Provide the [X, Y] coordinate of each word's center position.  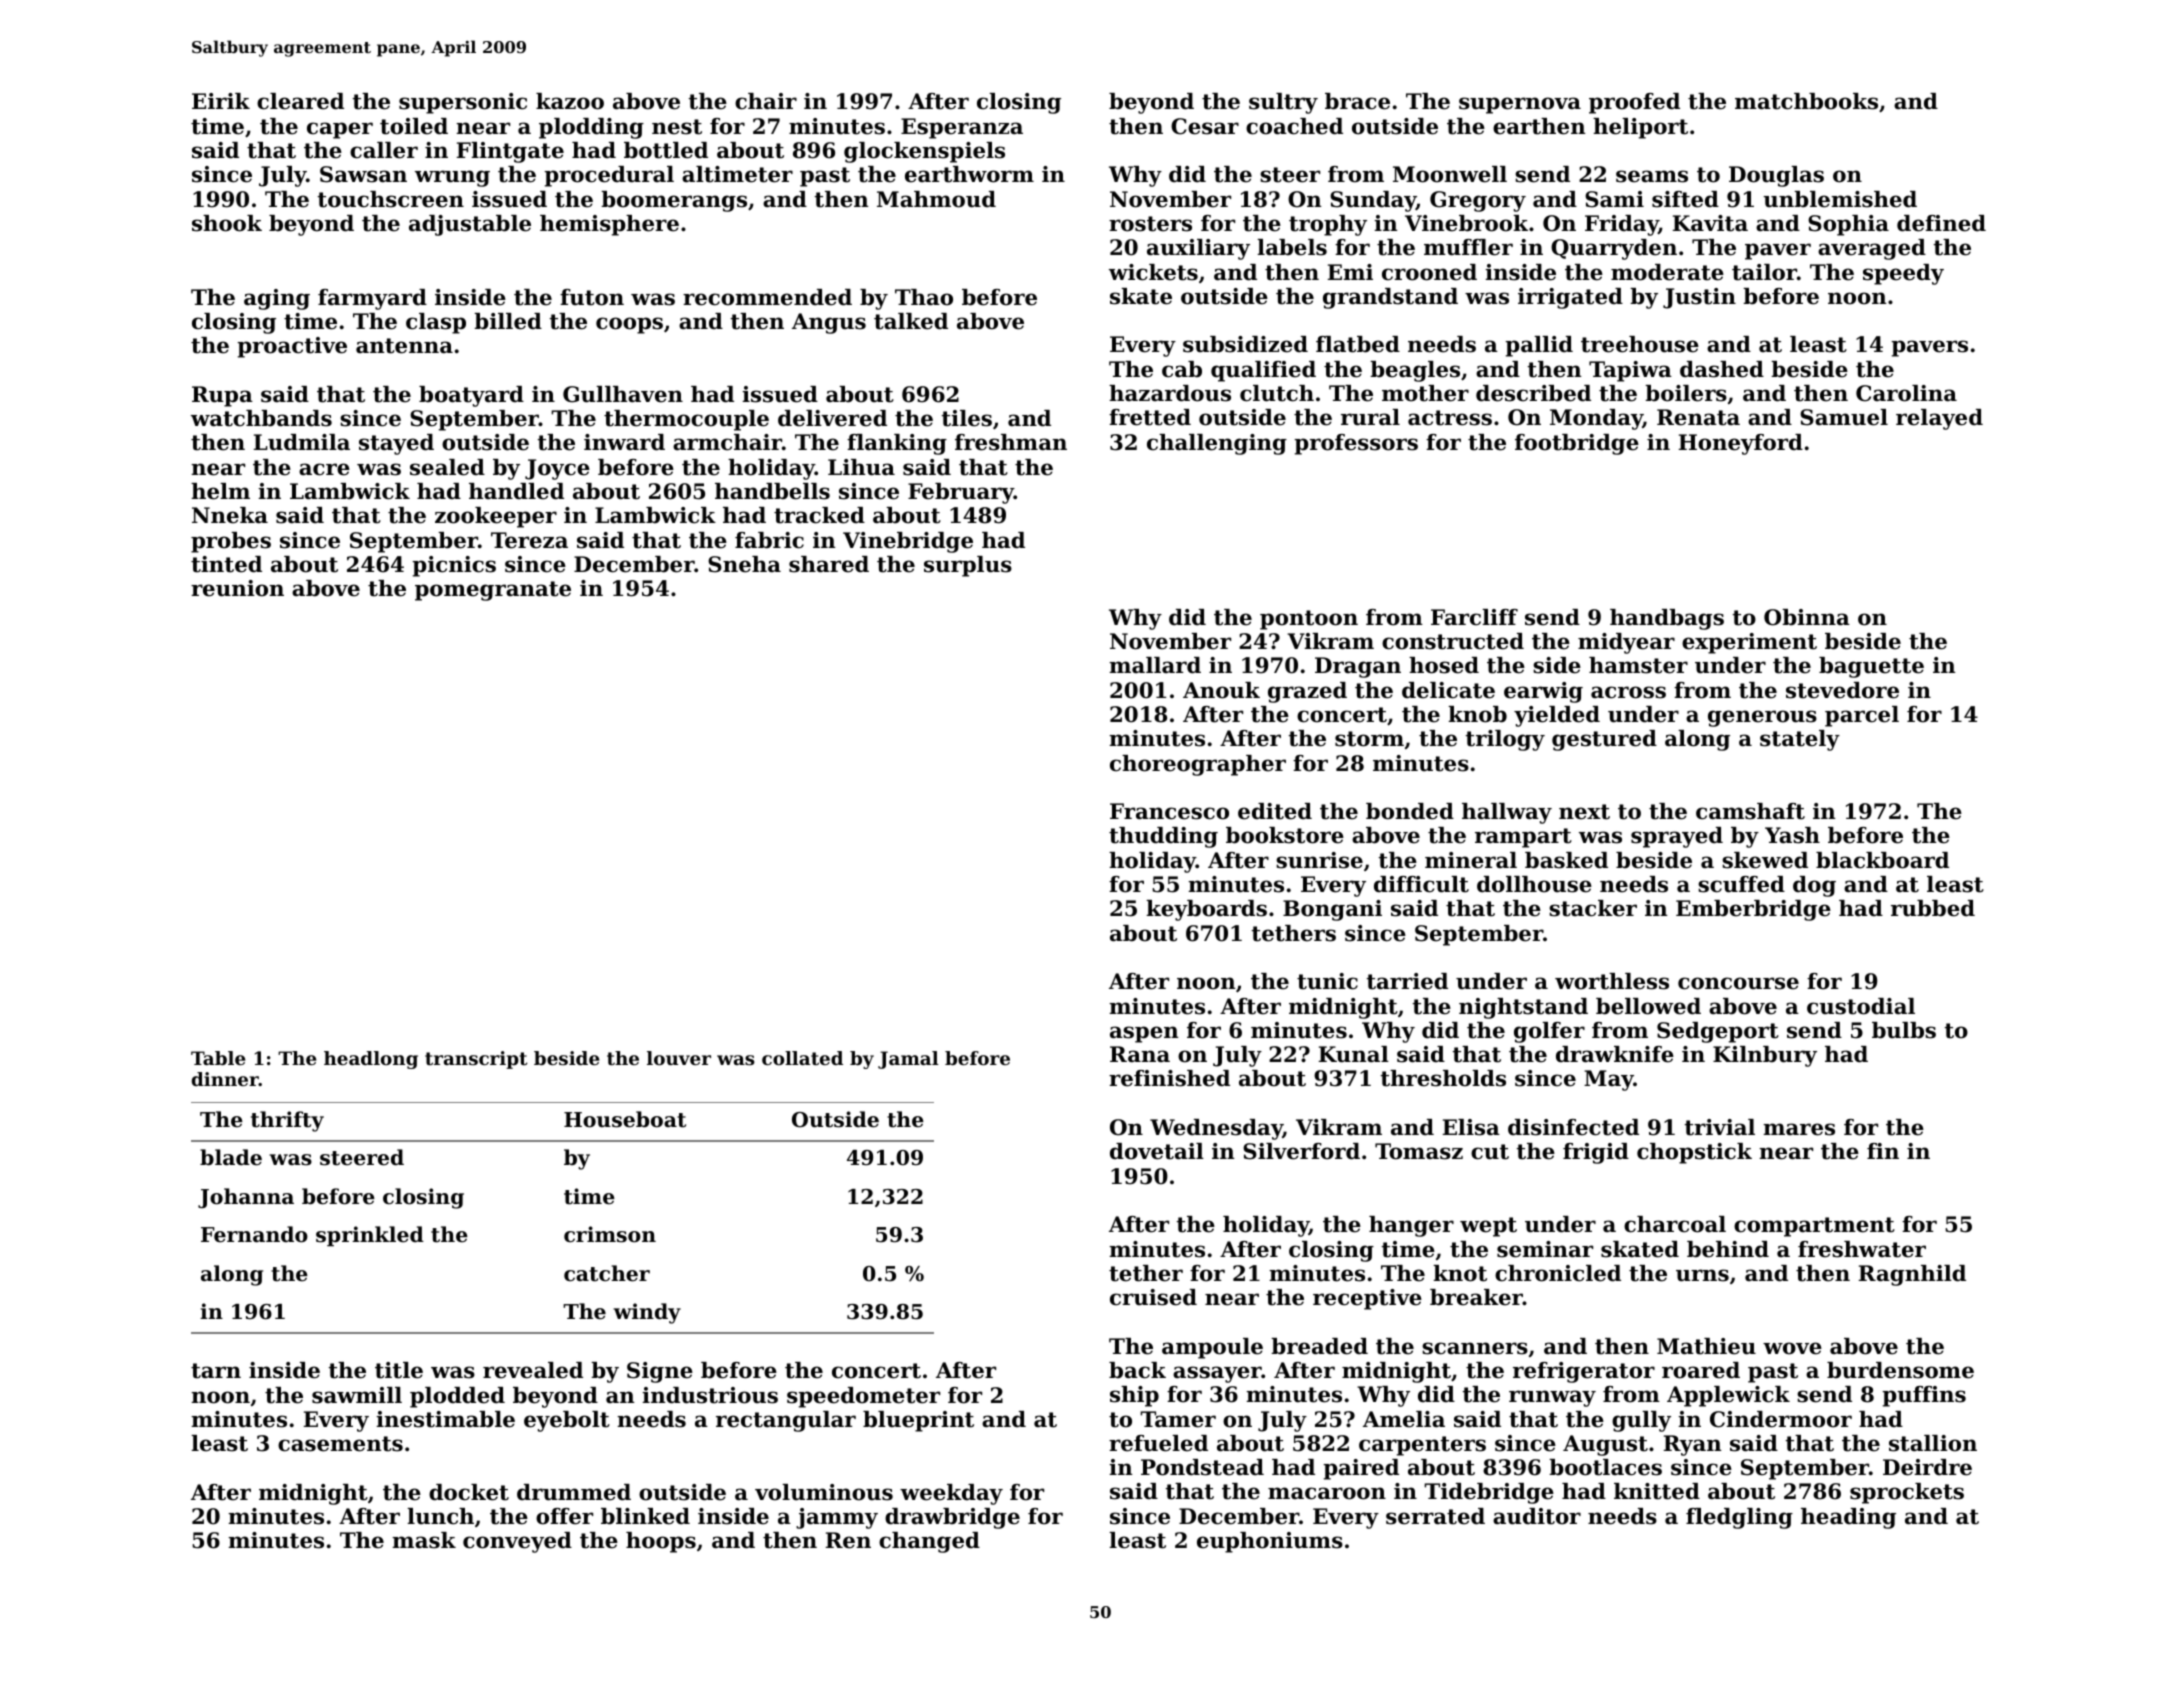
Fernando [254, 1234]
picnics [454, 566]
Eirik [221, 101]
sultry [1283, 103]
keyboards [1206, 910]
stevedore [1842, 690]
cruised [1153, 1297]
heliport [1640, 128]
